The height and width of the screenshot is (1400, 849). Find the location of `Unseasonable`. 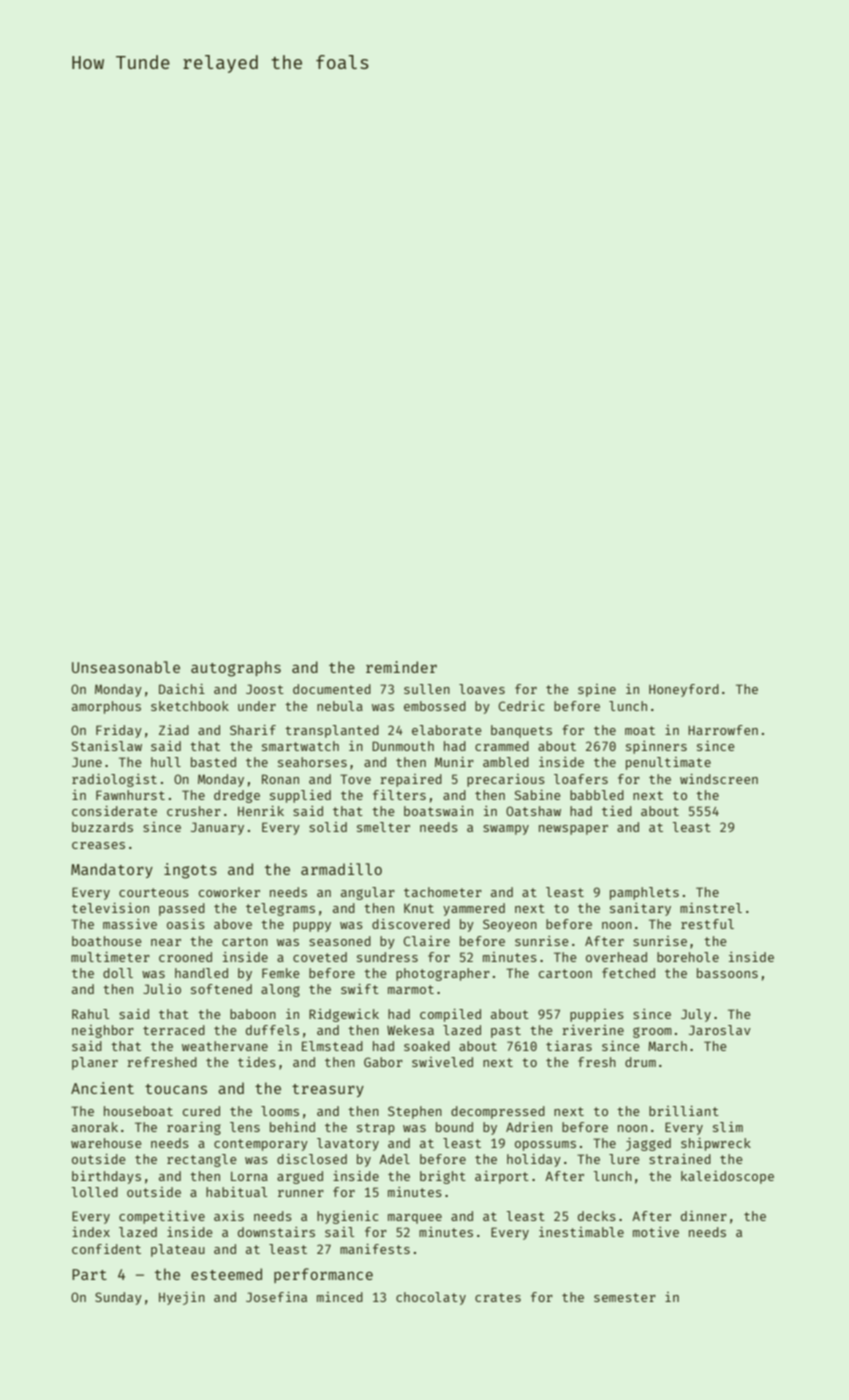

Unseasonable is located at coordinates (126, 667).
